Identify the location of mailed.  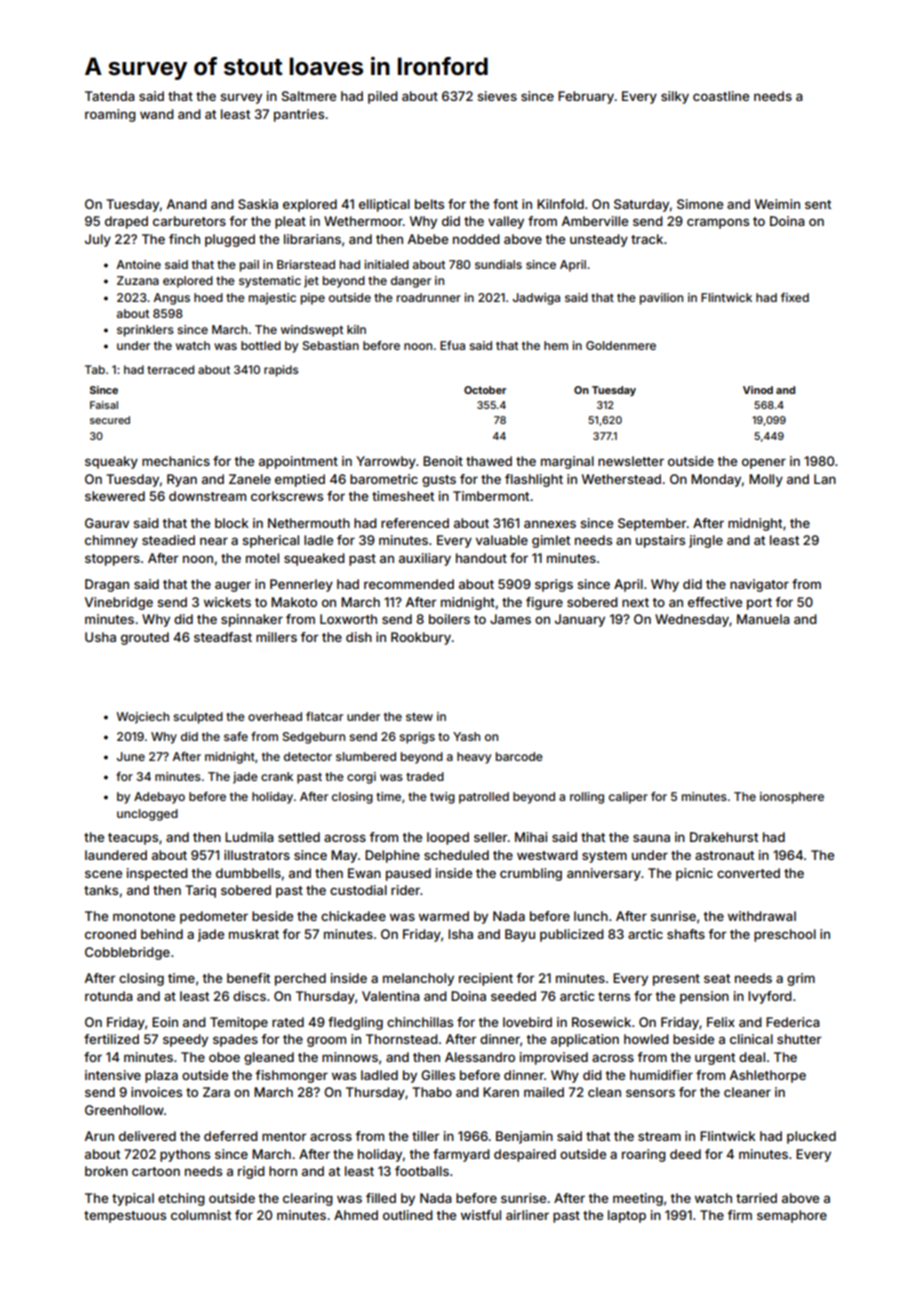
(544, 1092).
